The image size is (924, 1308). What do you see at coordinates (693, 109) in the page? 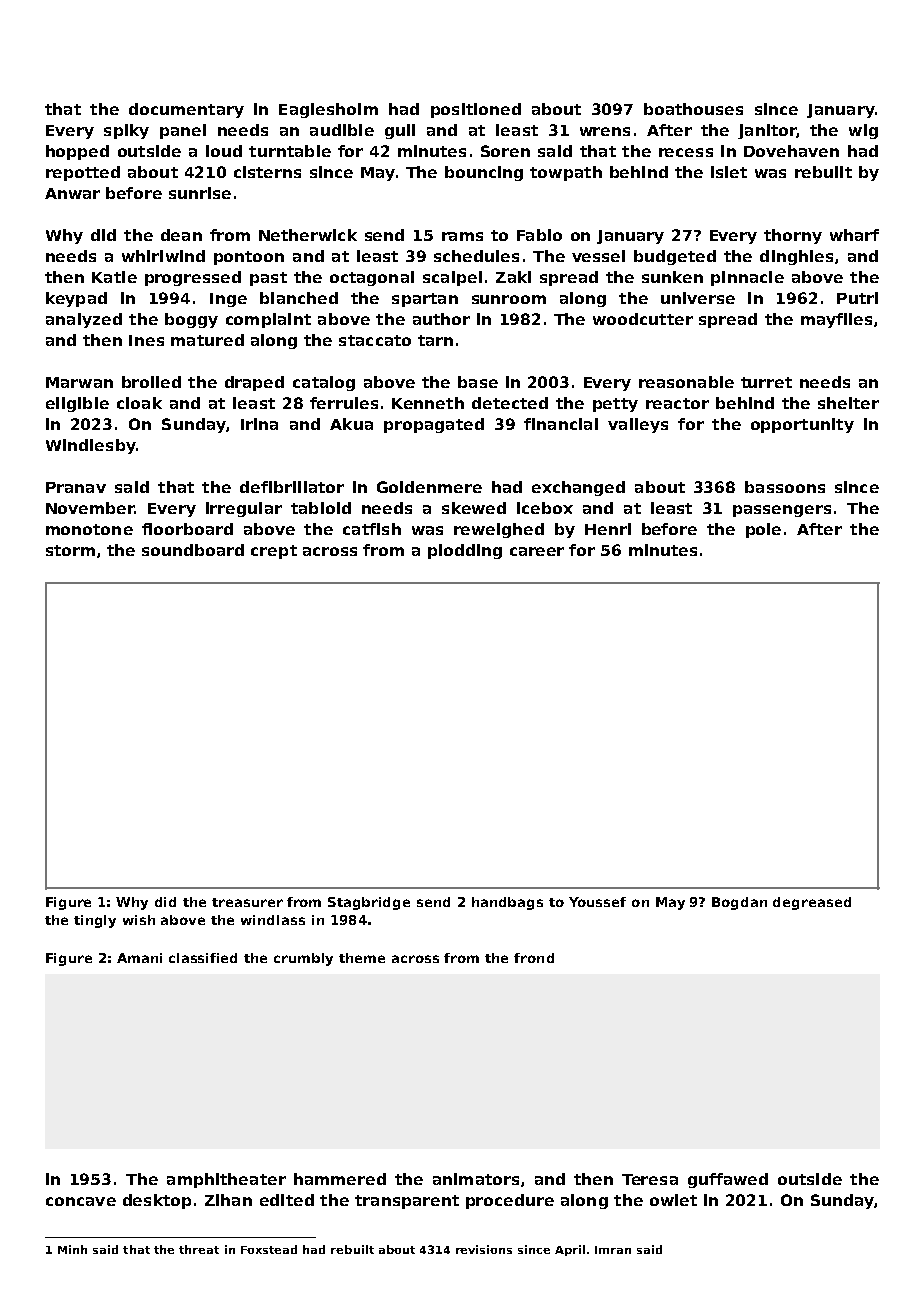
I see `boathouses` at bounding box center [693, 109].
